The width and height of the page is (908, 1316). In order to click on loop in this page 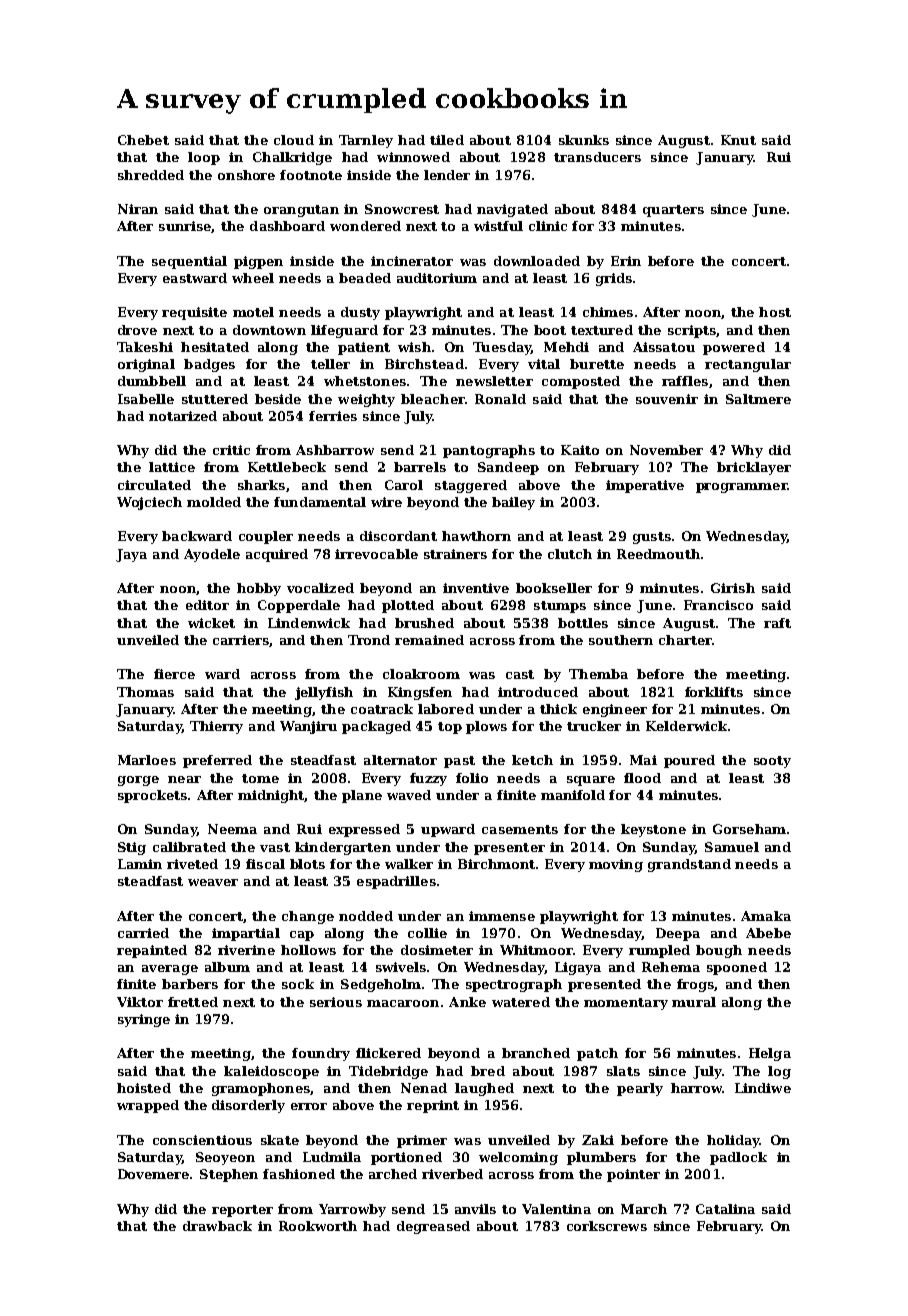, I will do `click(204, 158)`.
